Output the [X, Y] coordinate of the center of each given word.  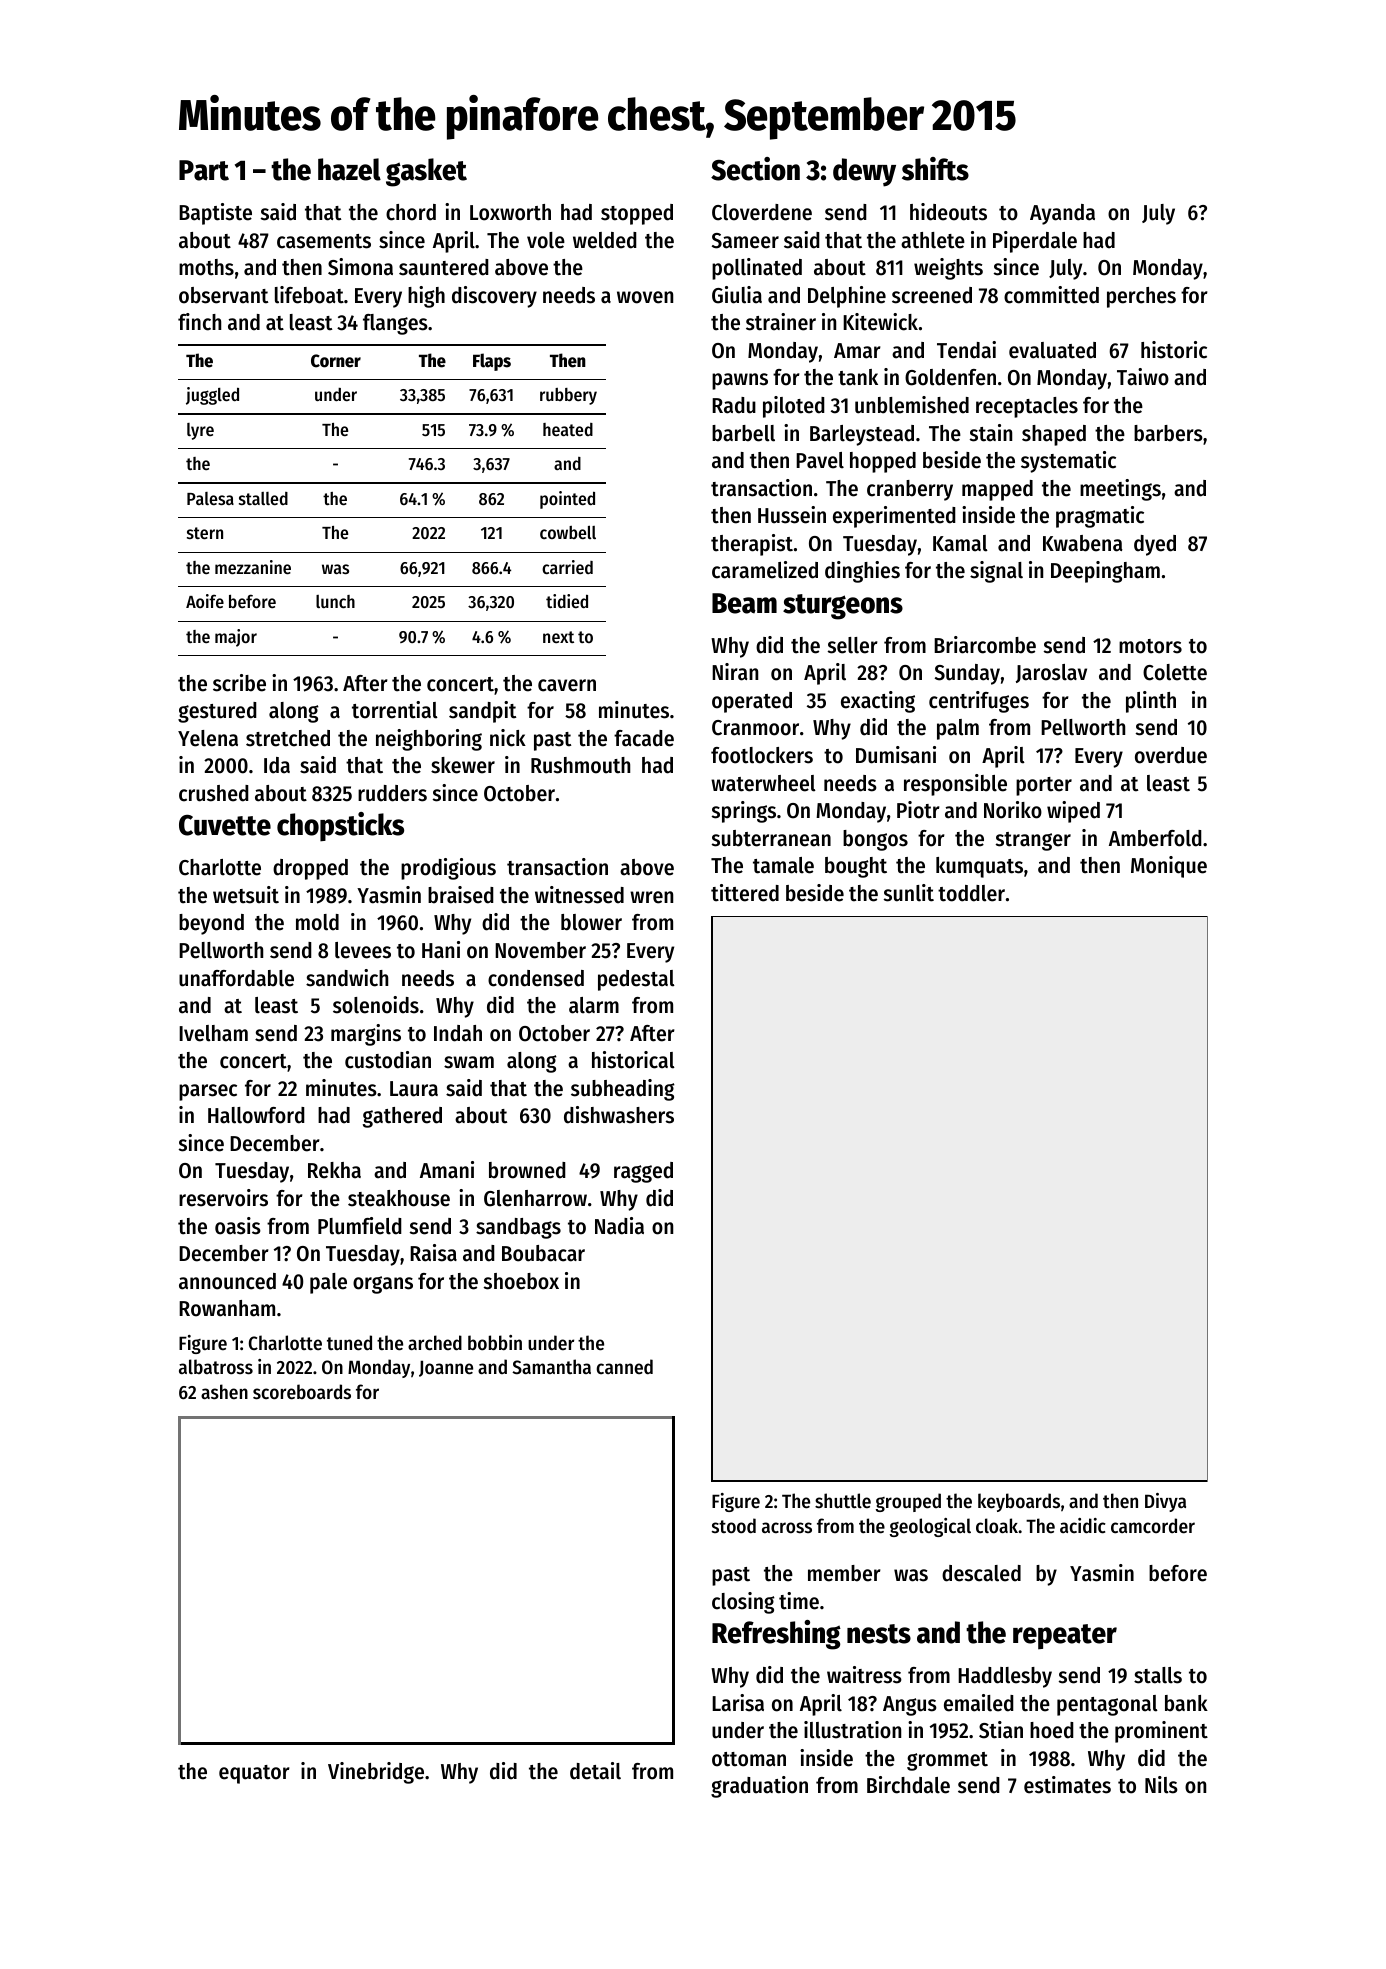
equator [254, 1774]
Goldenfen [950, 377]
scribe [239, 683]
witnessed [579, 895]
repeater [1065, 1637]
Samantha [551, 1366]
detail [595, 1771]
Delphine [847, 297]
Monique [1169, 867]
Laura [414, 1089]
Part [204, 170]
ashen [224, 1392]
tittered [745, 893]
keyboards [1019, 1502]
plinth [1151, 702]
